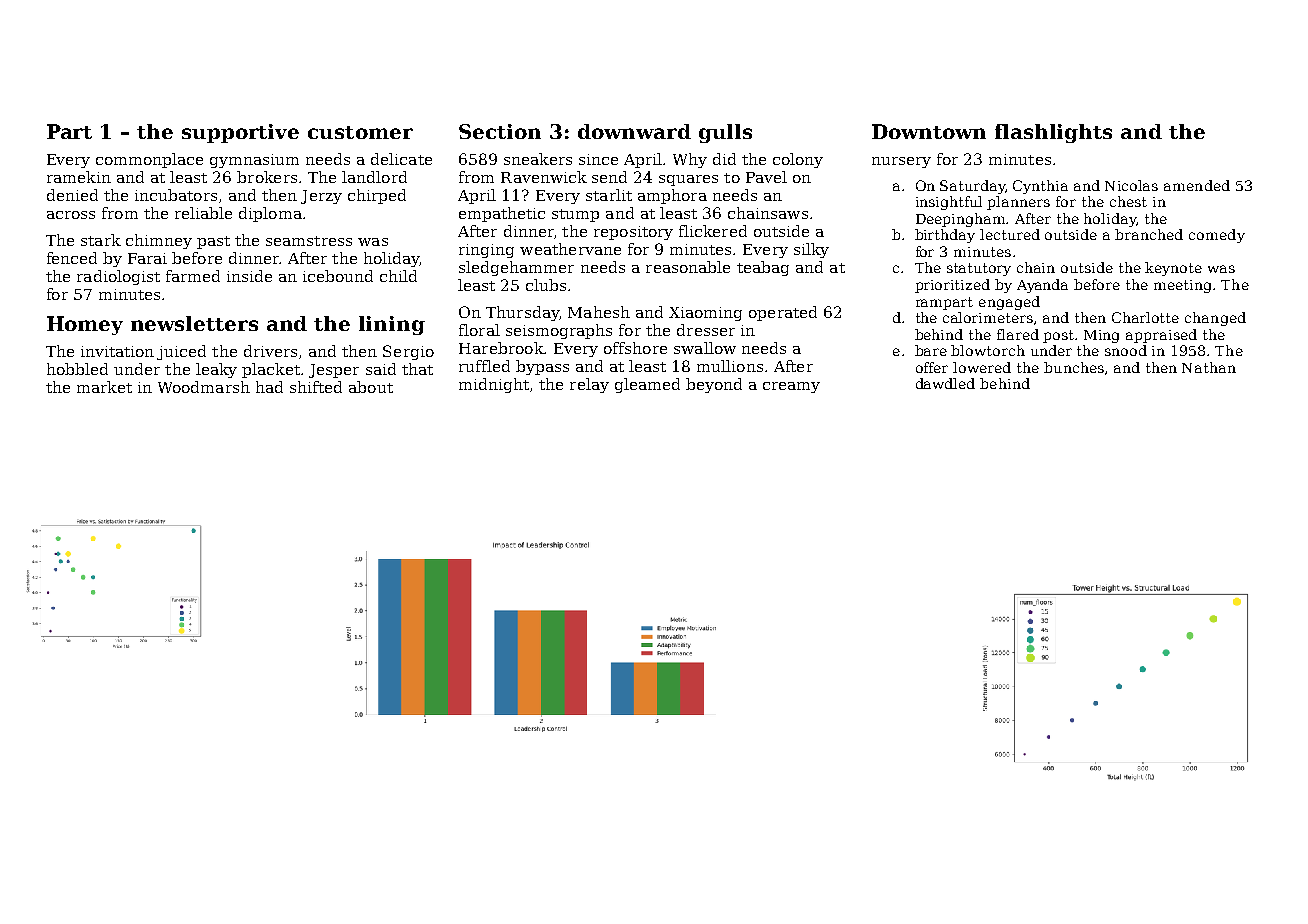 The image size is (1308, 924). Describe the element at coordinates (309, 241) in the screenshot. I see `seamstress` at that location.
